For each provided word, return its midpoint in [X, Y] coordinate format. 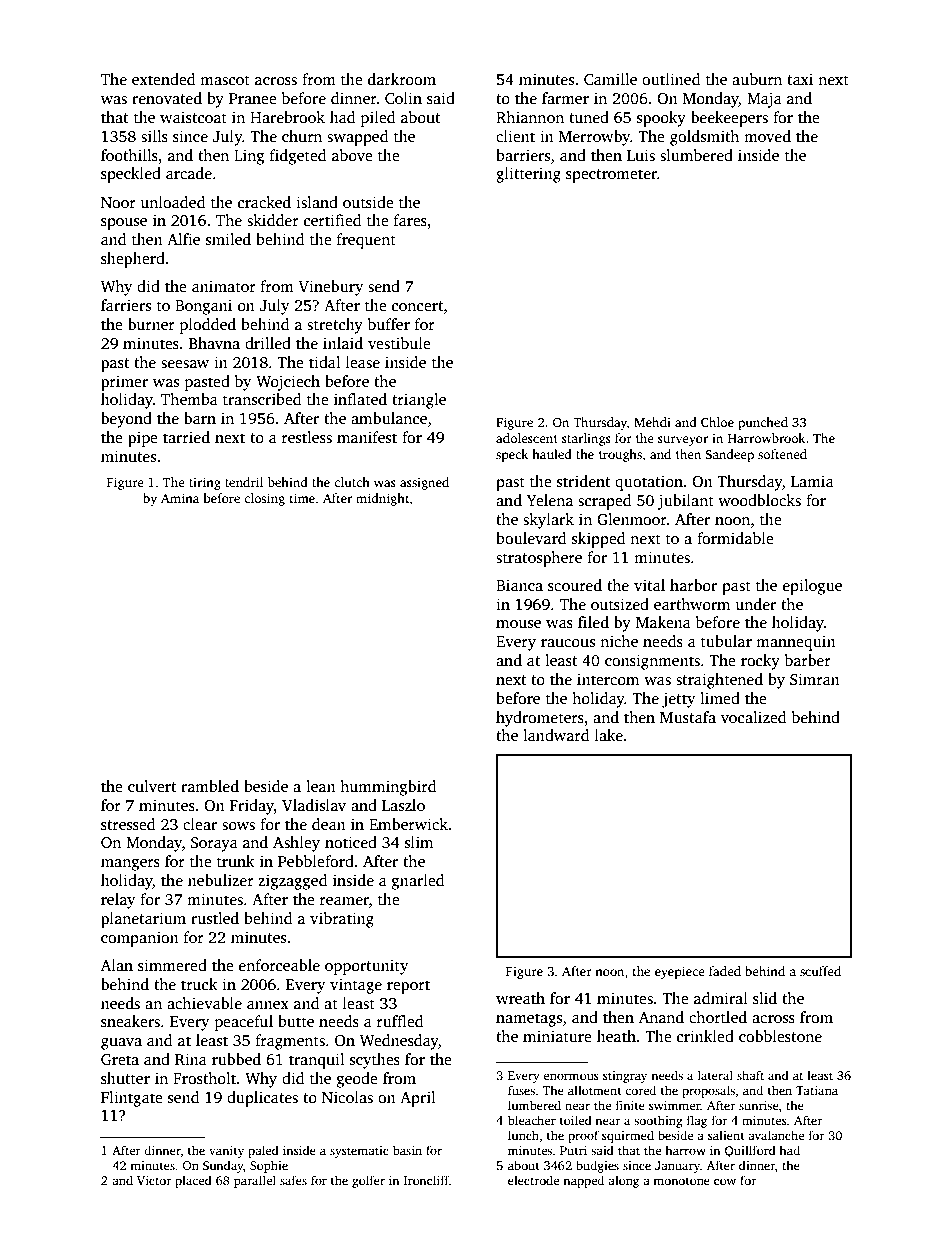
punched [763, 423]
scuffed [820, 971]
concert [418, 306]
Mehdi [652, 422]
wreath [520, 998]
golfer [368, 1181]
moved [767, 136]
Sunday [223, 1166]
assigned [424, 483]
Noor [118, 202]
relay [118, 901]
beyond [126, 420]
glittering [528, 175]
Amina [180, 498]
